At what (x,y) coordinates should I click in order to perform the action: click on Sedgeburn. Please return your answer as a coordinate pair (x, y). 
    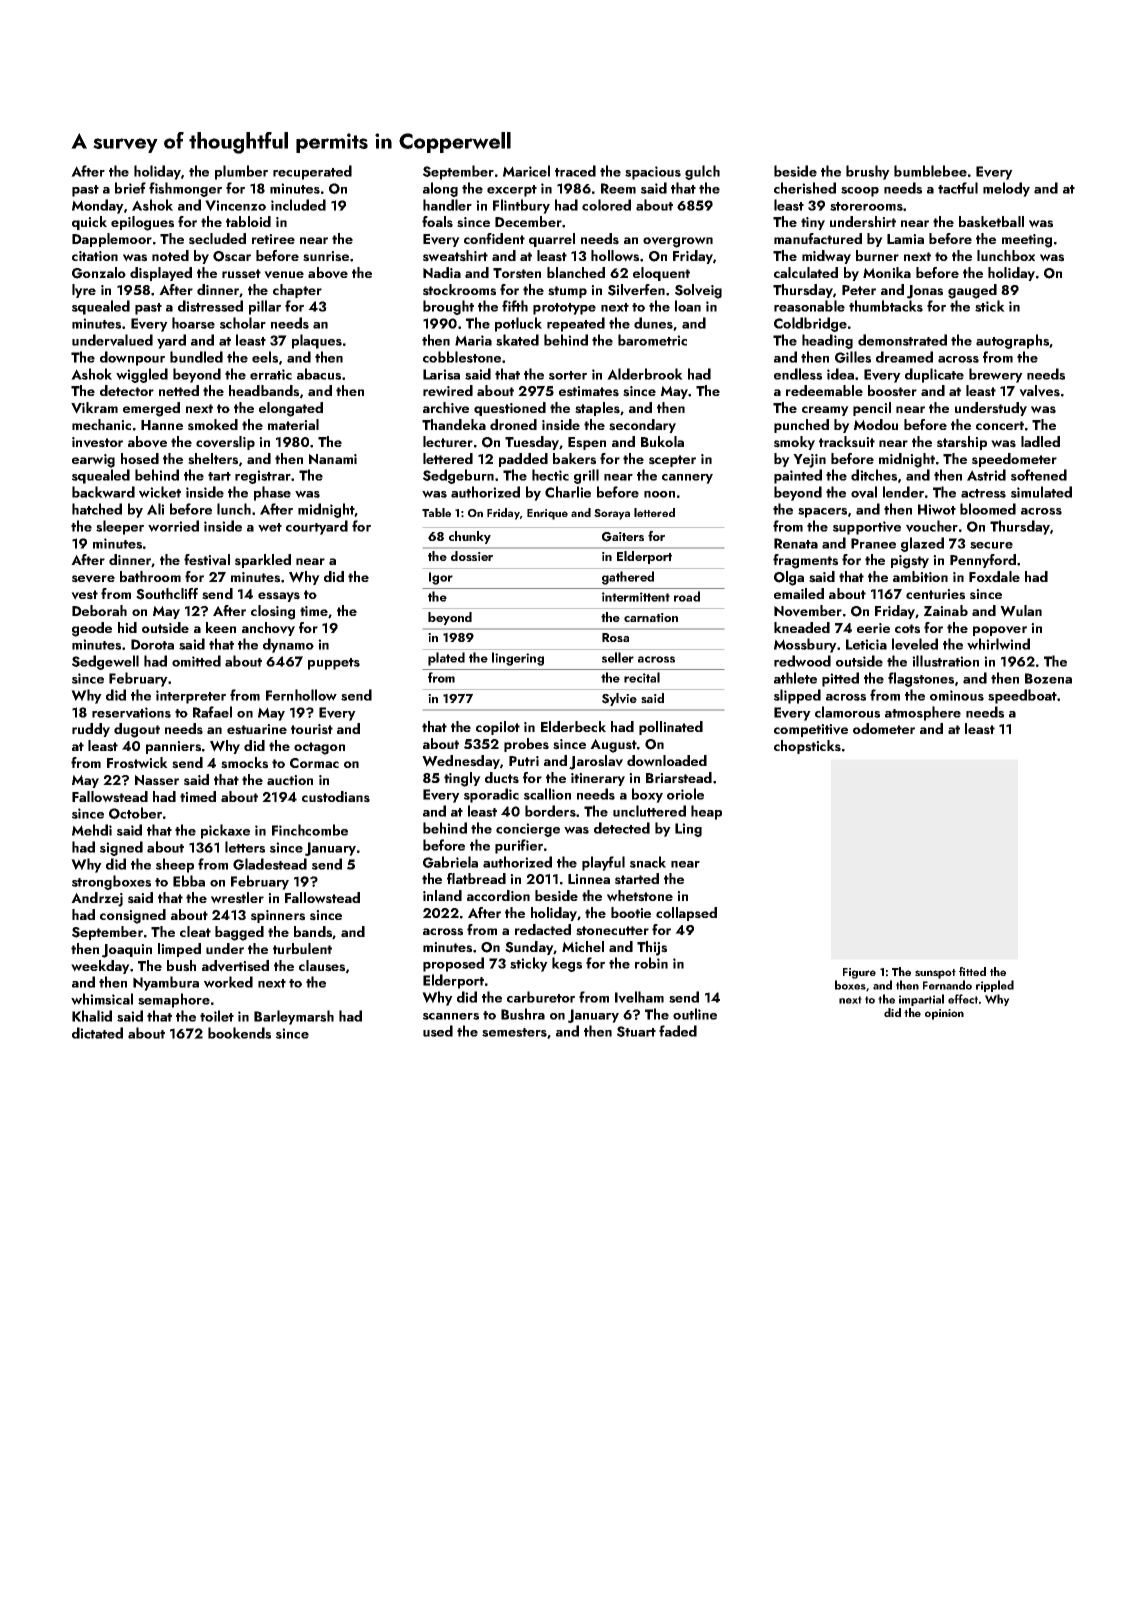
    Looking at the image, I should click on (458, 476).
